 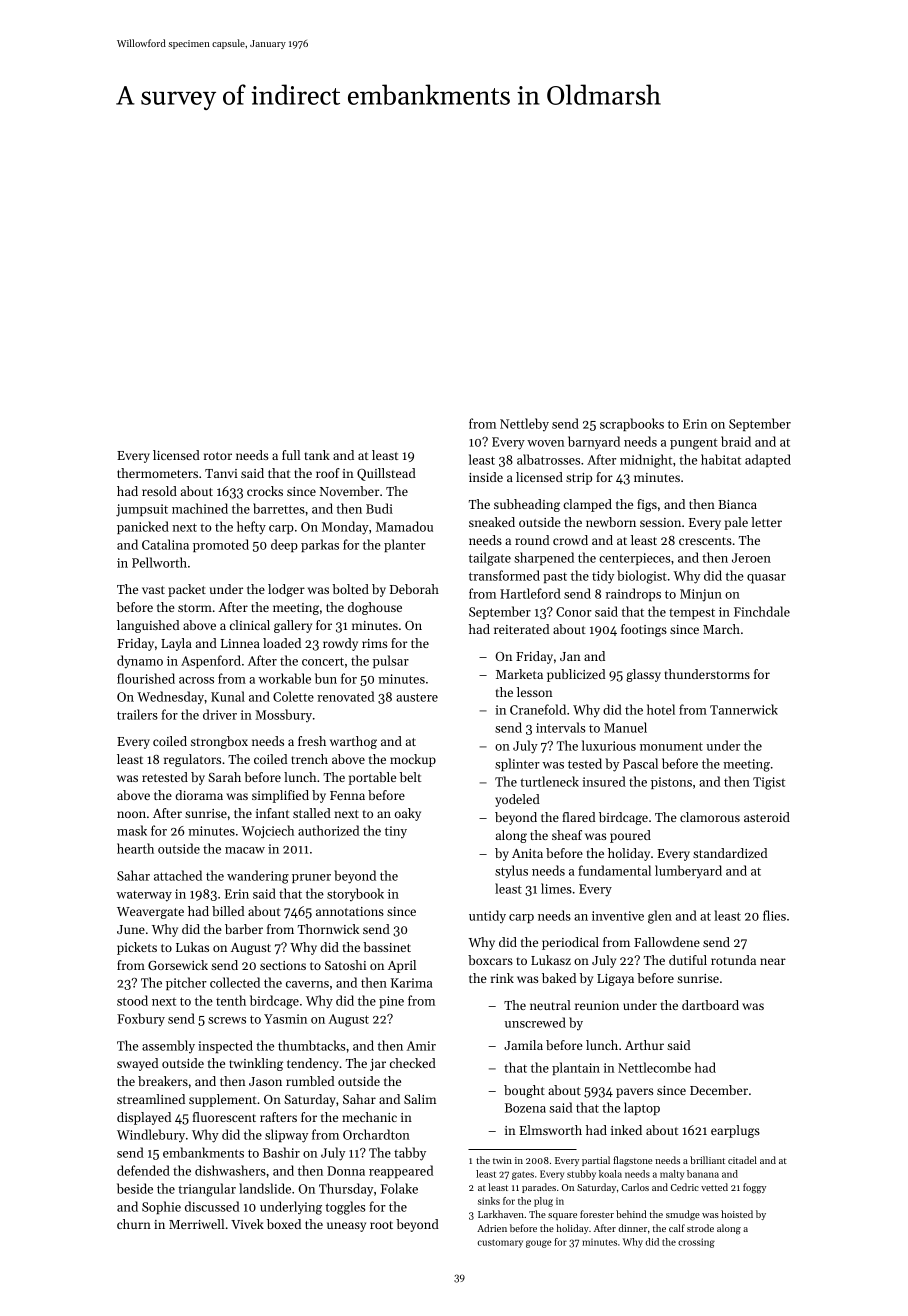 I want to click on December, so click(x=719, y=1090).
